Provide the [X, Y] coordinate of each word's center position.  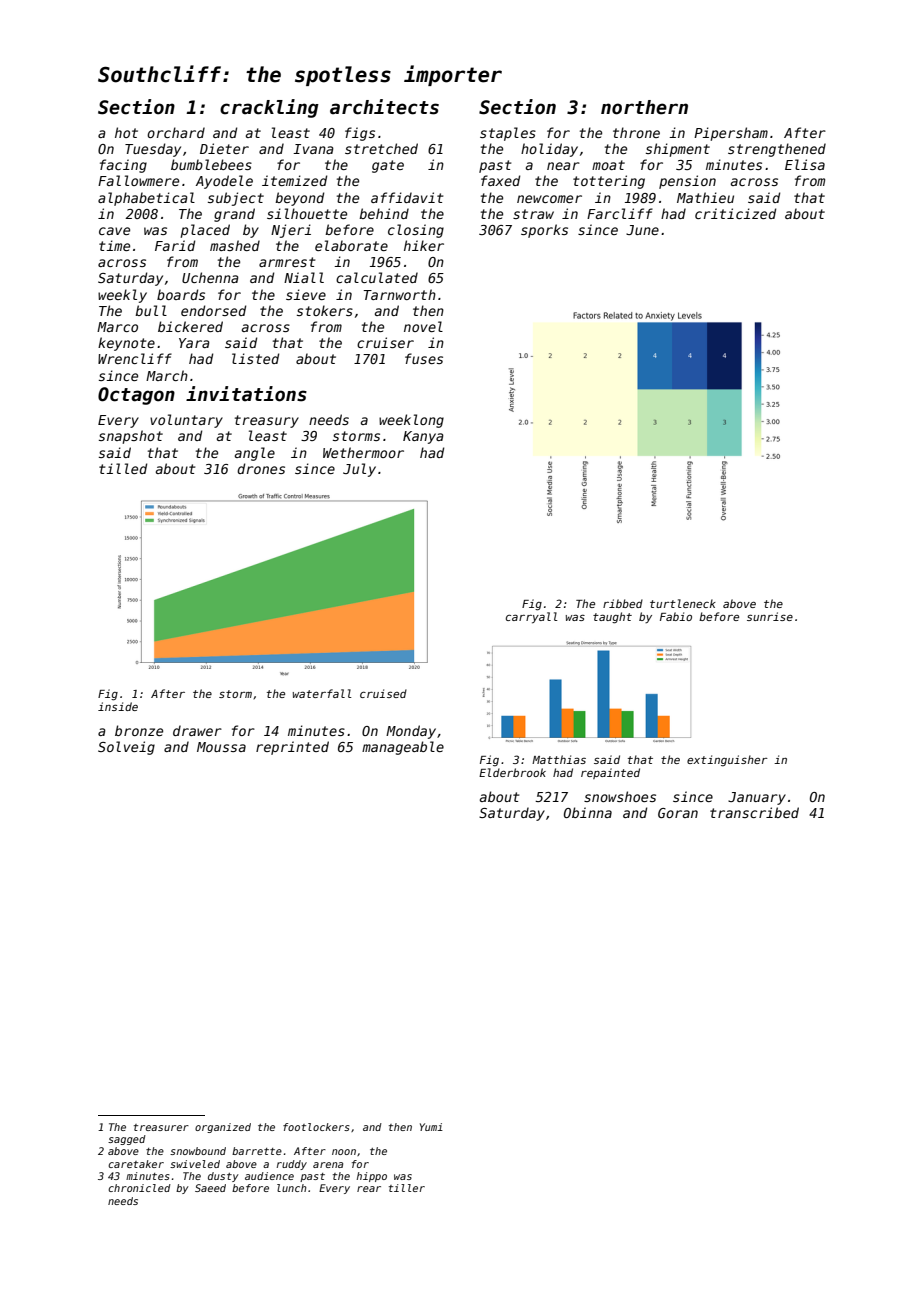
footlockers [316, 1127]
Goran [678, 813]
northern [644, 107]
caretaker [136, 1164]
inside [118, 706]
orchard [176, 132]
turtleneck [683, 603]
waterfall [322, 693]
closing [416, 231]
